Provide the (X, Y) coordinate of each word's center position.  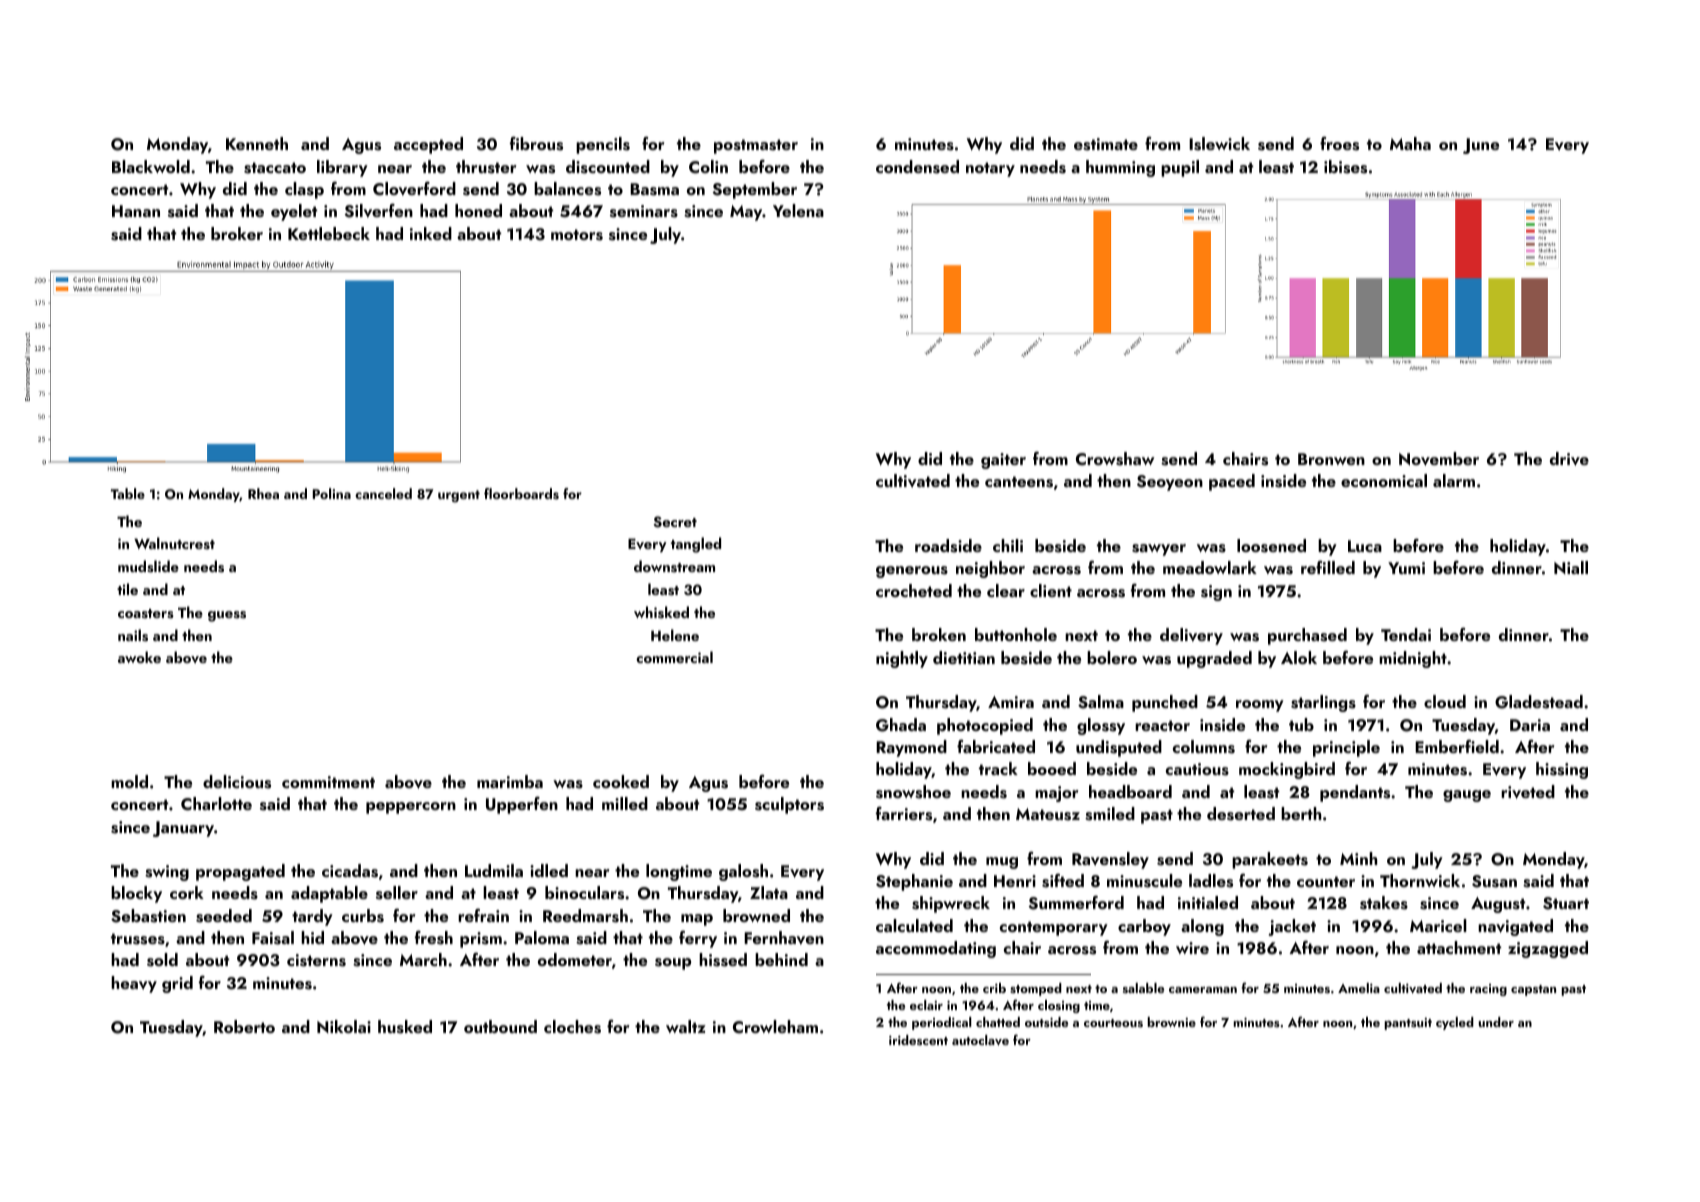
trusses (138, 939)
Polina (332, 493)
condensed (917, 167)
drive (1569, 459)
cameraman (1203, 990)
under (1496, 1022)
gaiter (1003, 461)
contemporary (1054, 928)
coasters (146, 614)
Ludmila (494, 870)
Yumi (1406, 568)
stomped (1036, 989)
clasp (304, 190)
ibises (1345, 167)
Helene (675, 635)
